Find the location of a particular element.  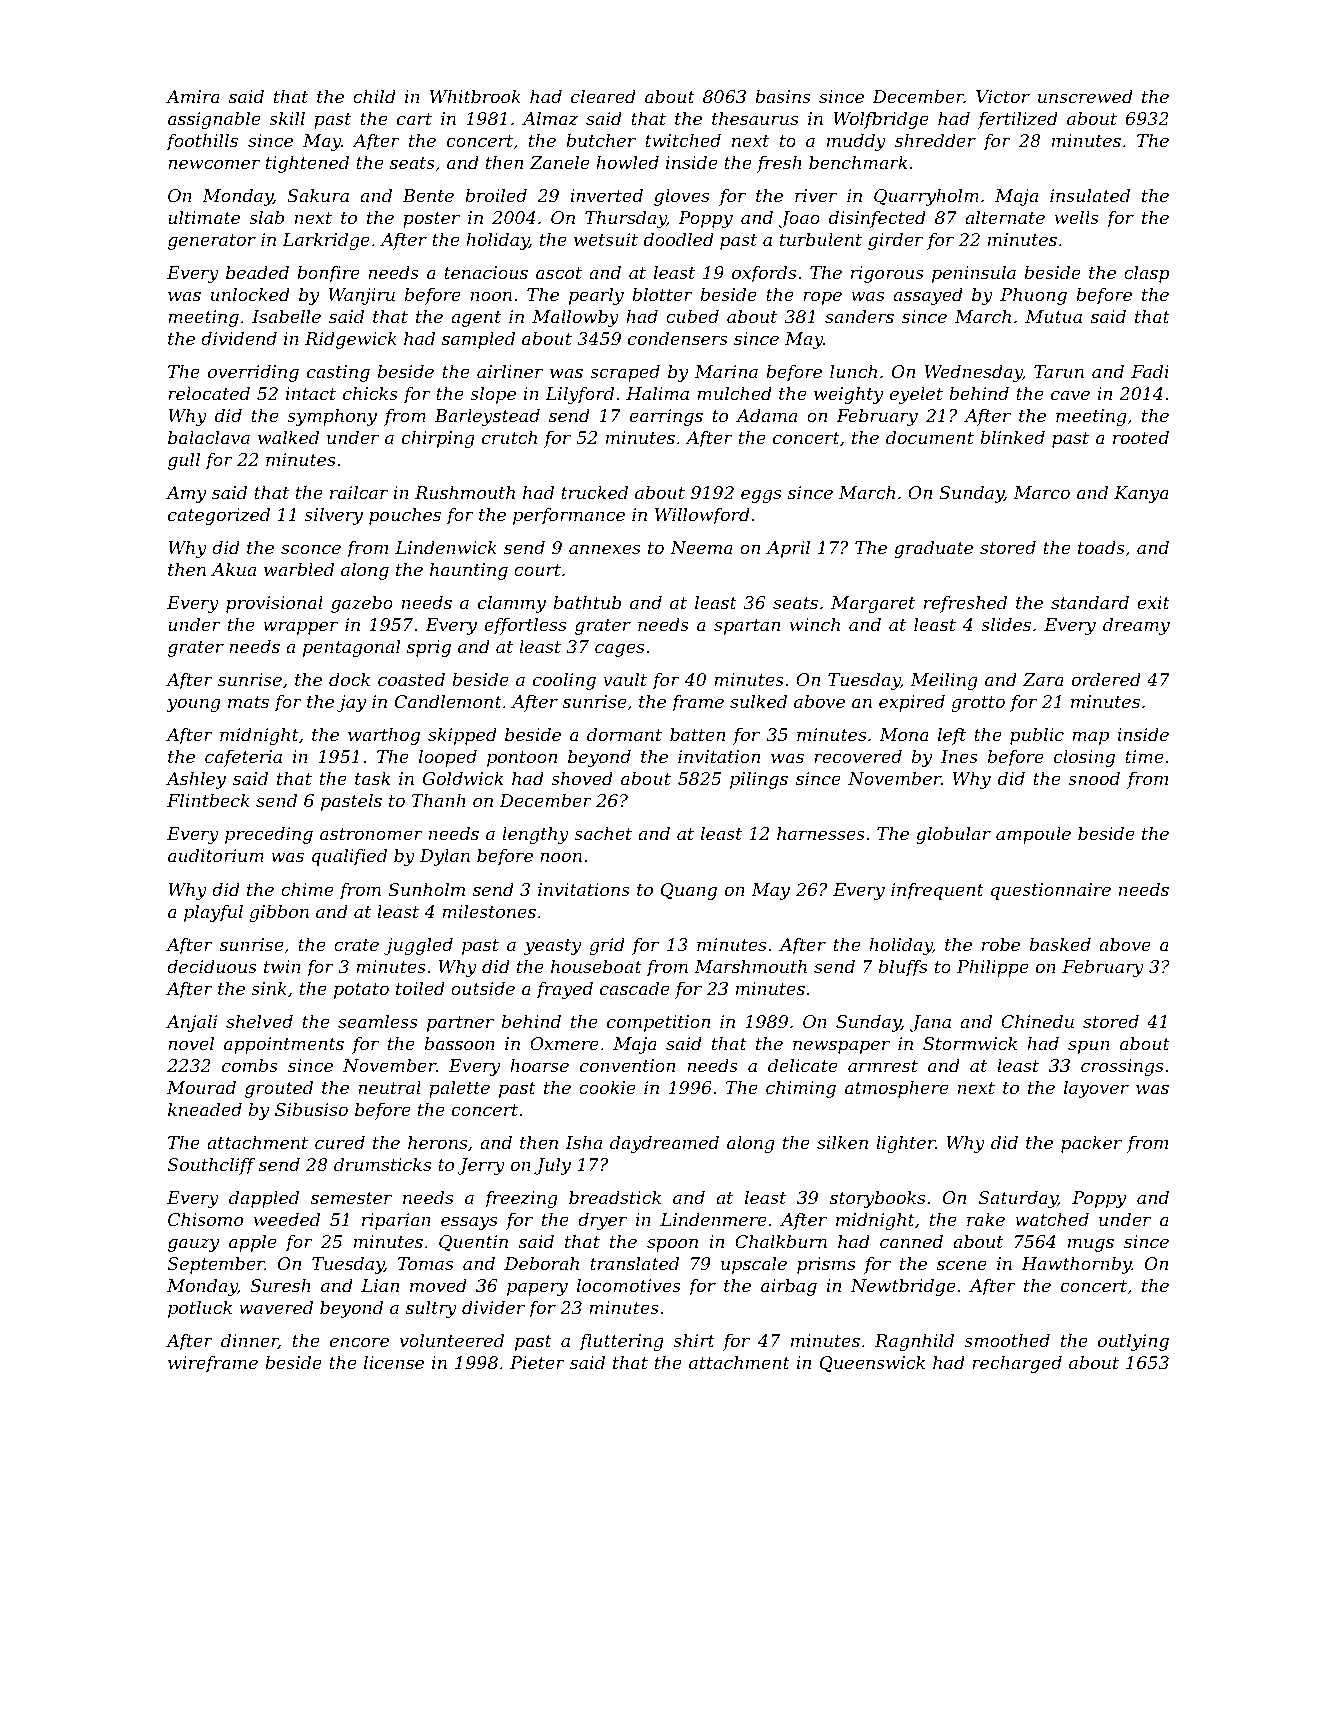

ultimate is located at coordinates (204, 217).
